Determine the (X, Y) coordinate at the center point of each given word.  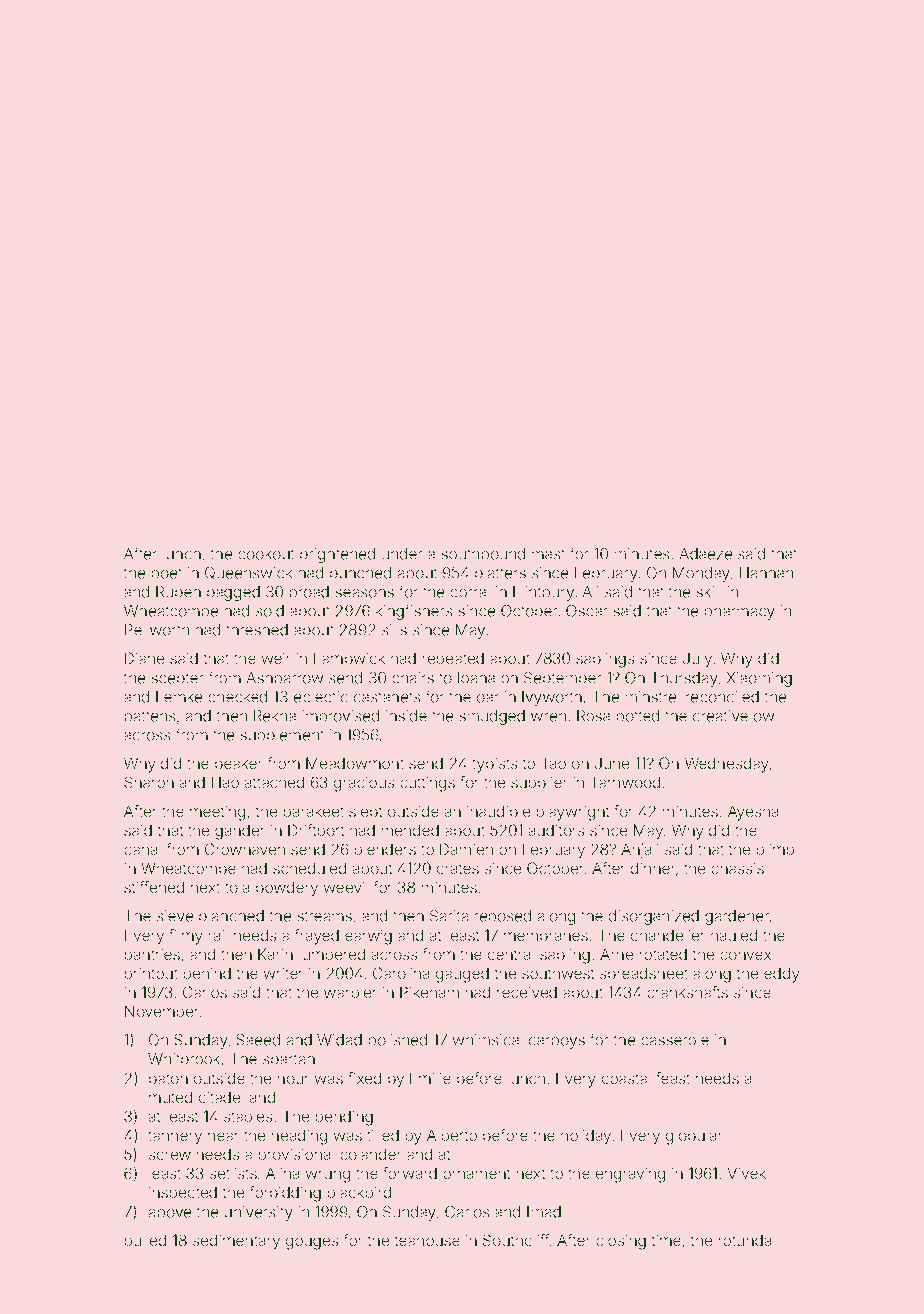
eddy (782, 975)
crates (458, 869)
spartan (289, 1060)
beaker (238, 763)
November (162, 1011)
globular (694, 1137)
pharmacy (740, 612)
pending (344, 1118)
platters (500, 574)
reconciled (722, 697)
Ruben (178, 592)
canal (142, 849)
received (527, 992)
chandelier (668, 935)
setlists (233, 1173)
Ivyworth (552, 698)
